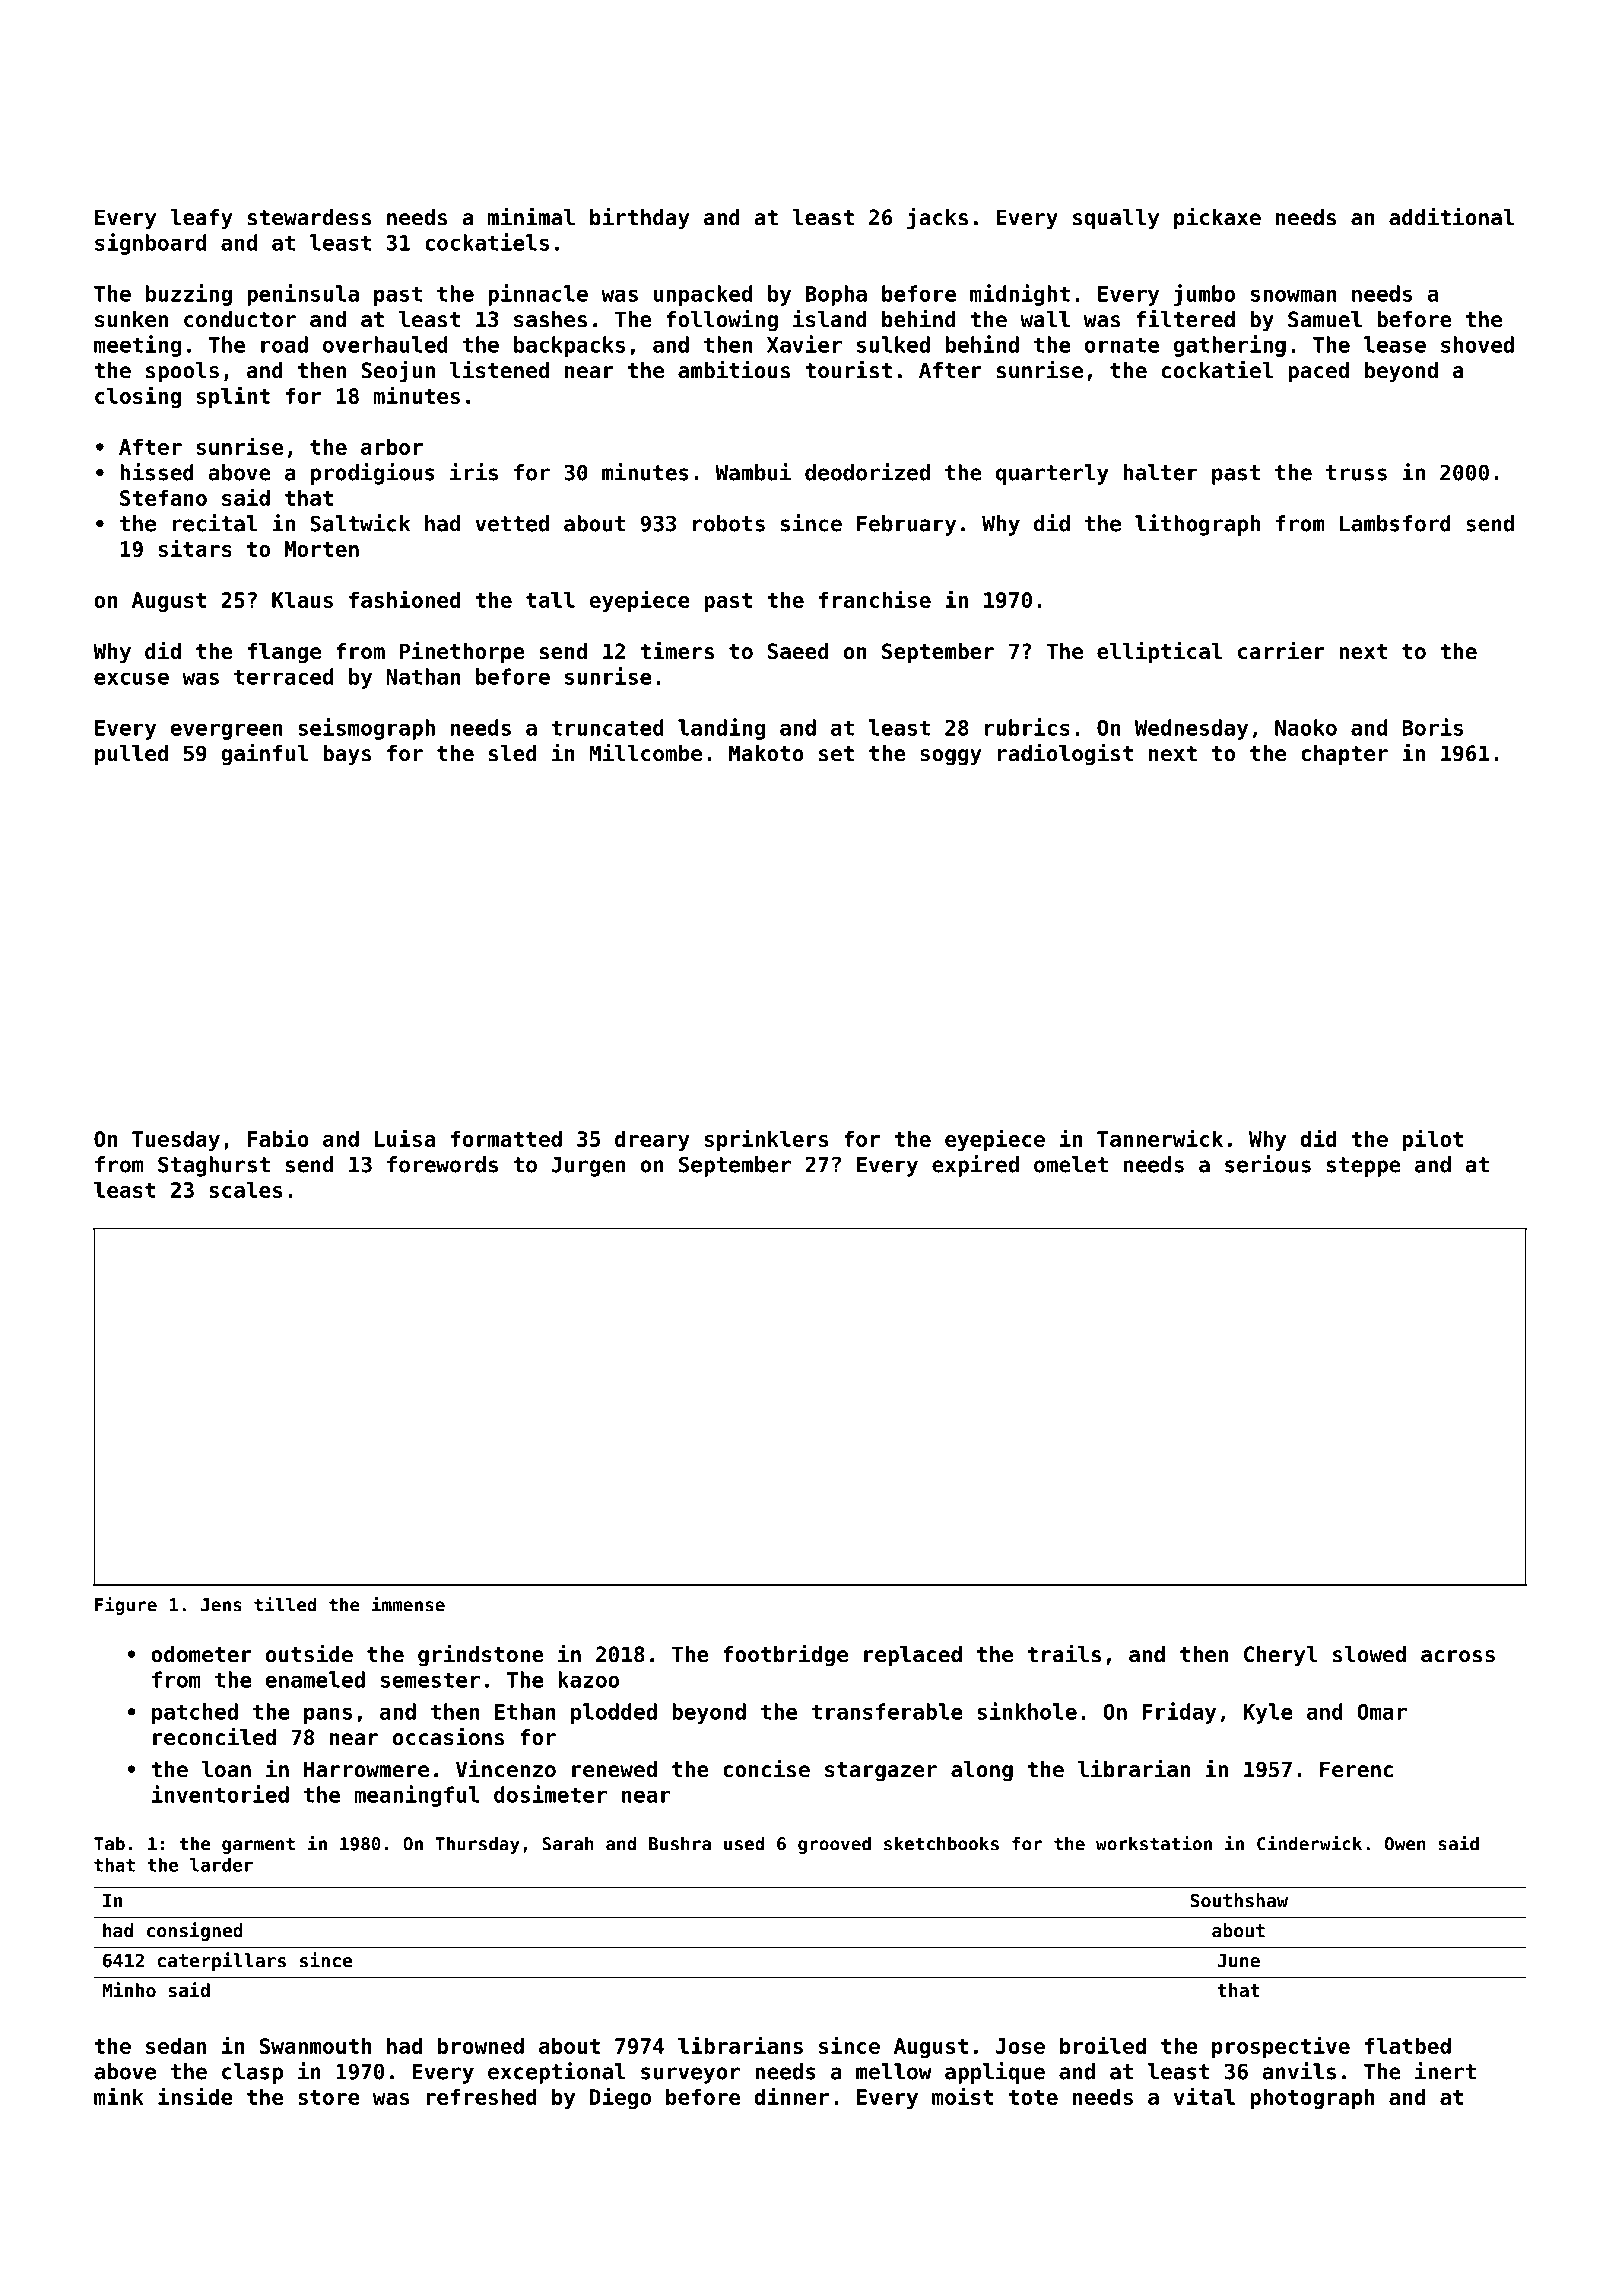 The width and height of the page is (1620, 2292). I want to click on scales, so click(245, 1189).
